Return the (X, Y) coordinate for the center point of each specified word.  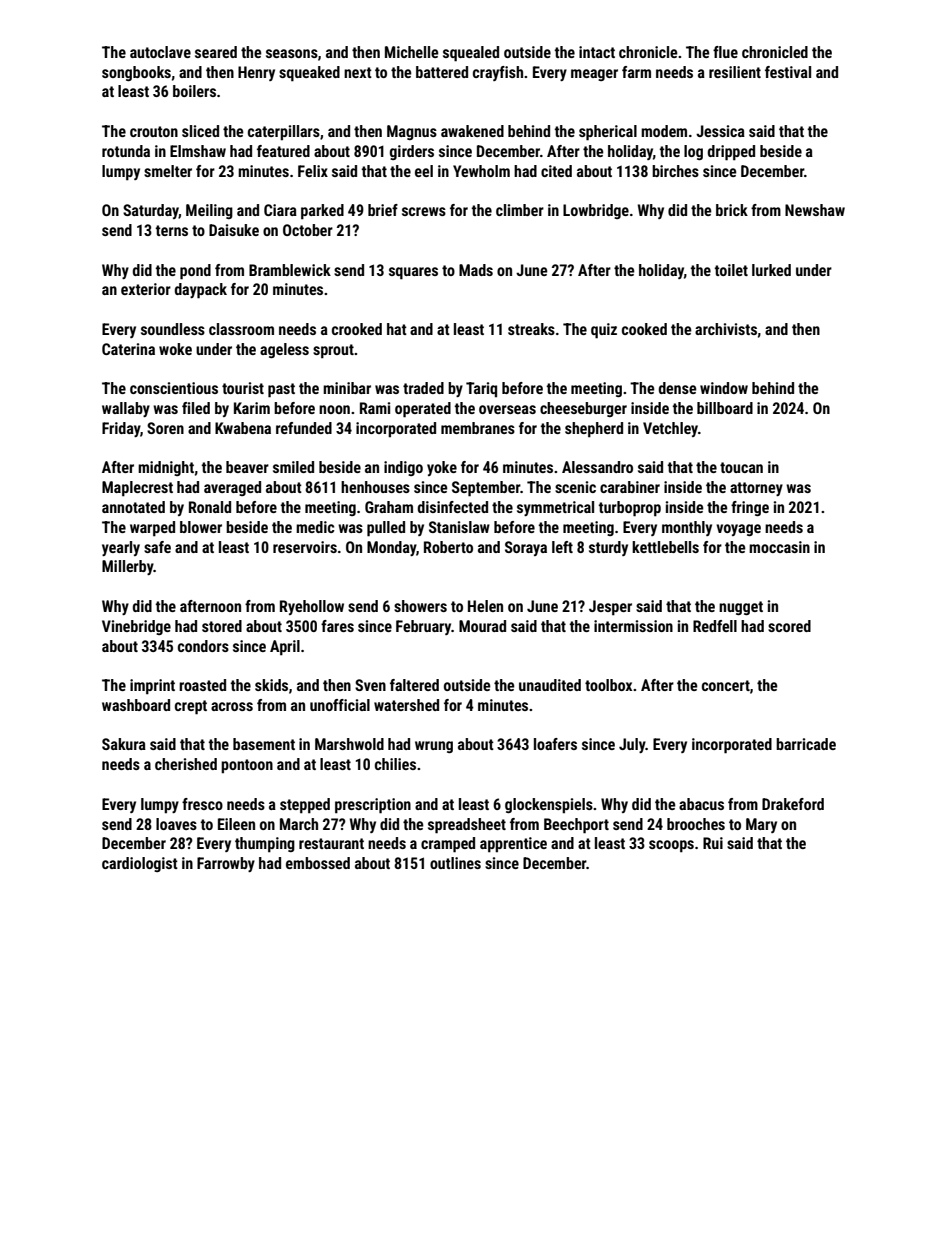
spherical (608, 133)
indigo (403, 468)
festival (788, 72)
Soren (165, 428)
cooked (644, 329)
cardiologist (140, 864)
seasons (292, 53)
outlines (455, 863)
